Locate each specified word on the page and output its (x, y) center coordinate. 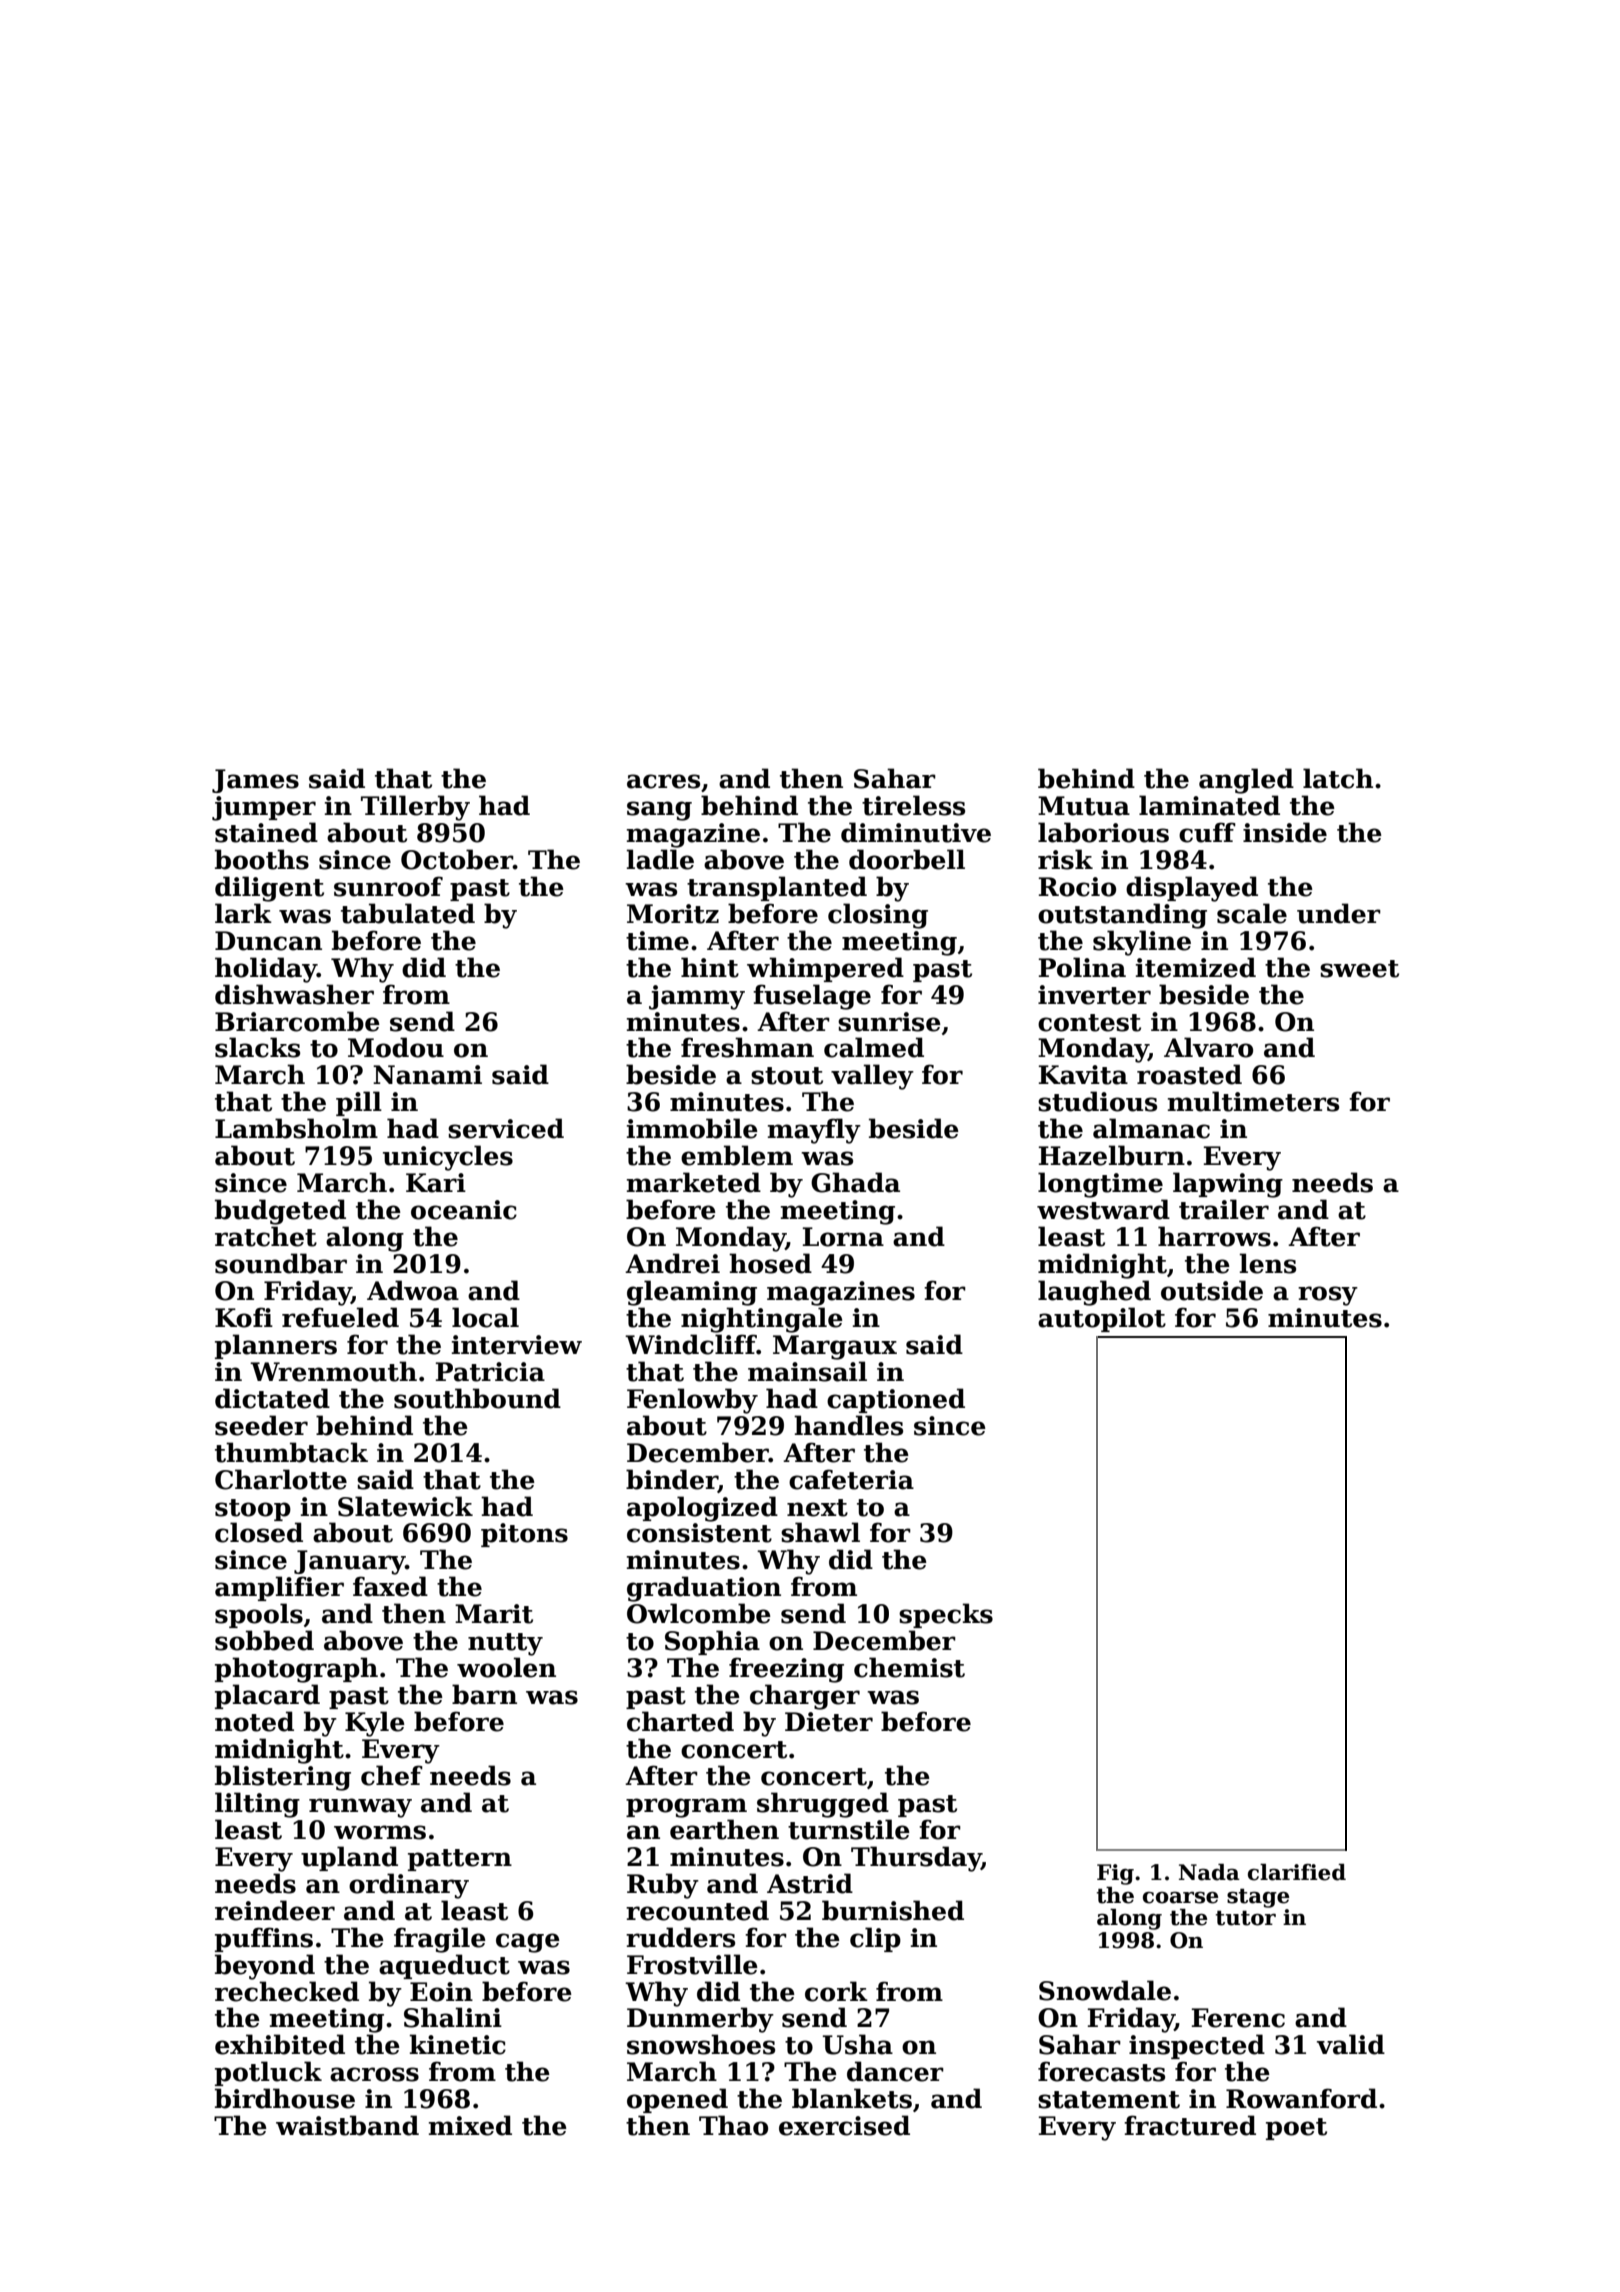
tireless (913, 805)
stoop (253, 1510)
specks (946, 1615)
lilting (257, 1805)
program (686, 1808)
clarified (1297, 1872)
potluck (268, 2073)
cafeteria (851, 1479)
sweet (1359, 969)
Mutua (1084, 806)
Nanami (427, 1075)
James (255, 781)
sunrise (889, 1022)
